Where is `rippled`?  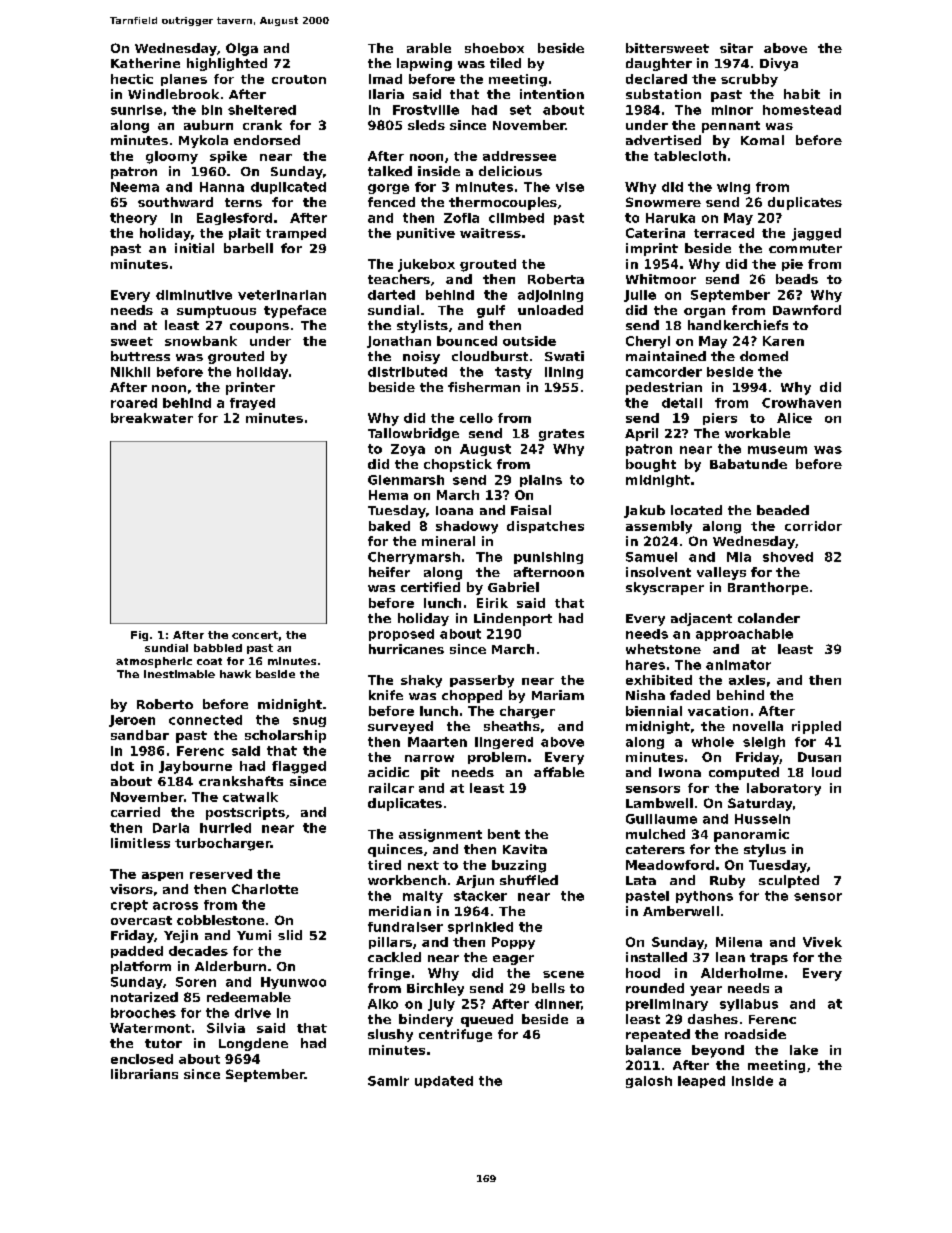 rippled is located at coordinates (816, 727).
